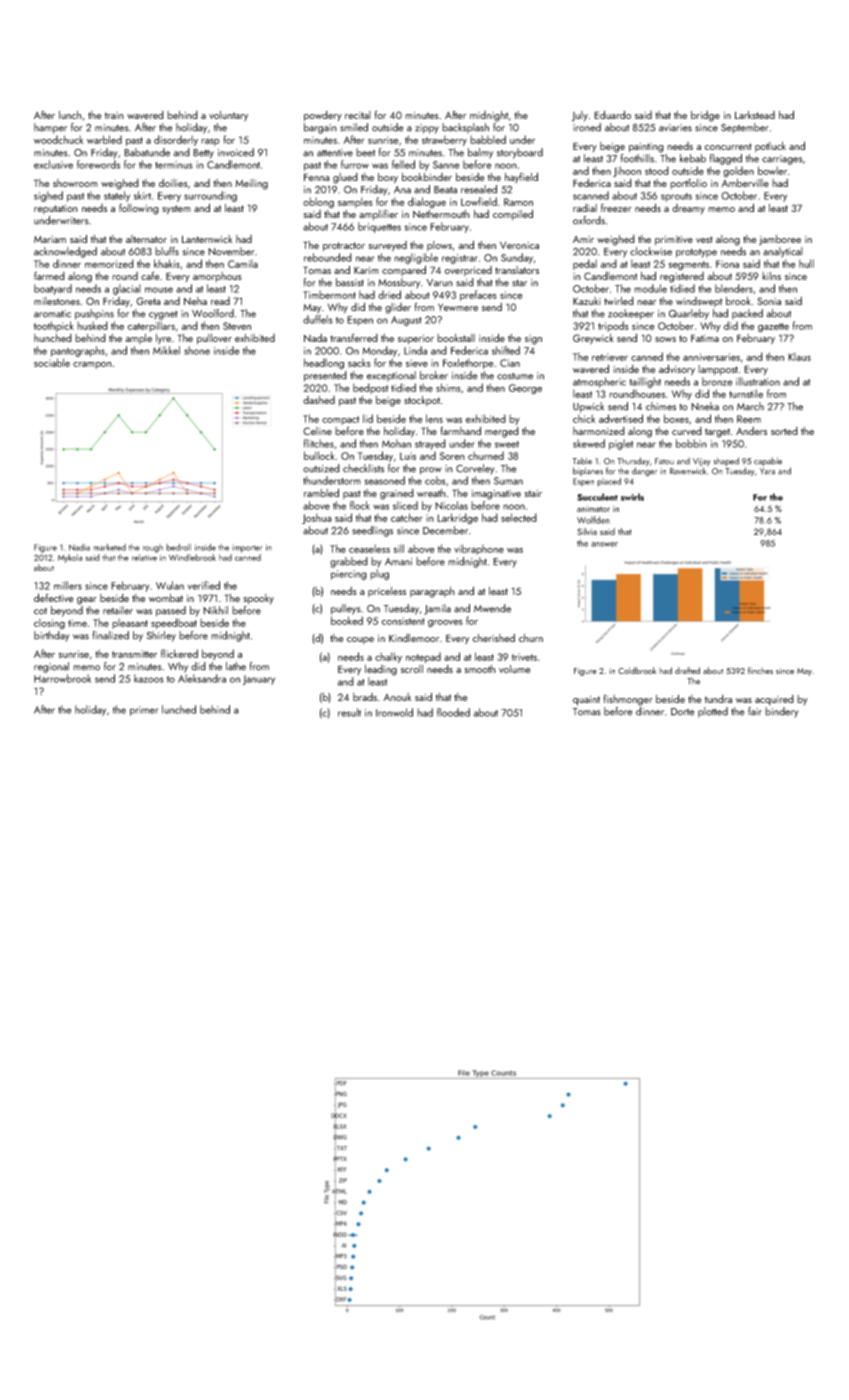 The width and height of the screenshot is (849, 1400). I want to click on farmhand, so click(460, 430).
